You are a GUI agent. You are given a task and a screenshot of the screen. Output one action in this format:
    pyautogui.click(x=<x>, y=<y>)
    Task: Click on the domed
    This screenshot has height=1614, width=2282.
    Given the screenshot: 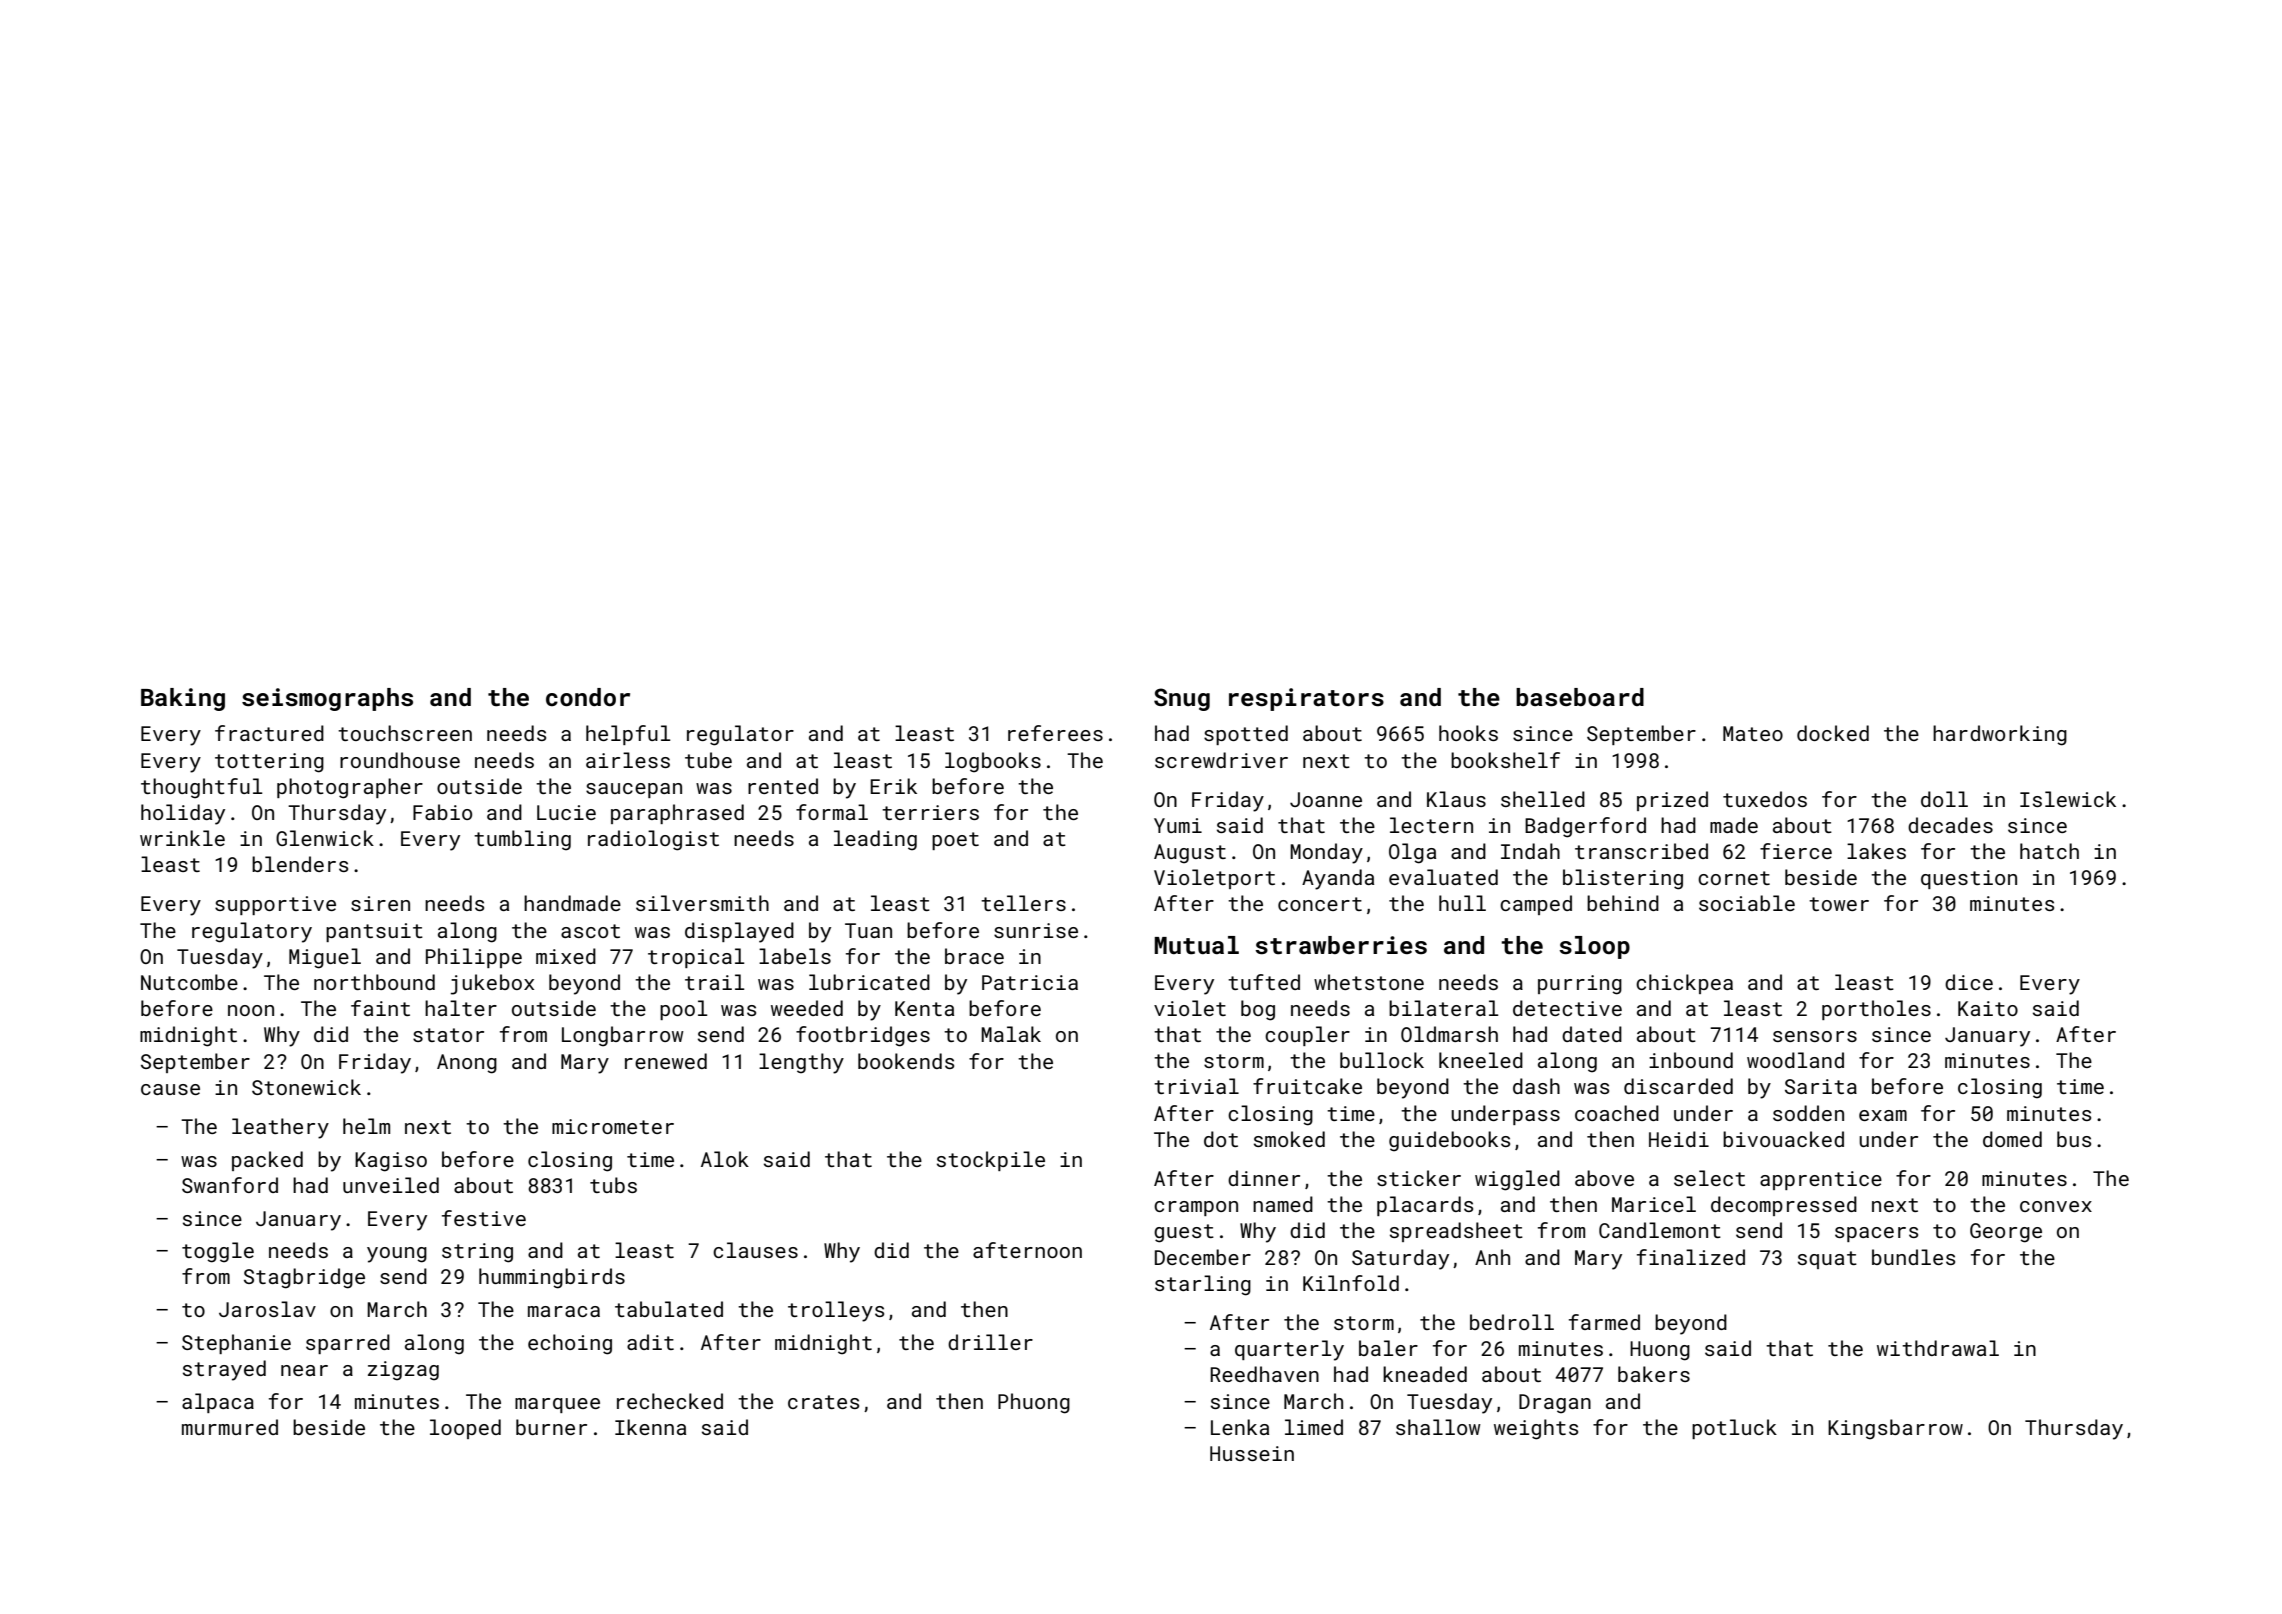 What is the action you would take?
    pyautogui.click(x=2012, y=1139)
